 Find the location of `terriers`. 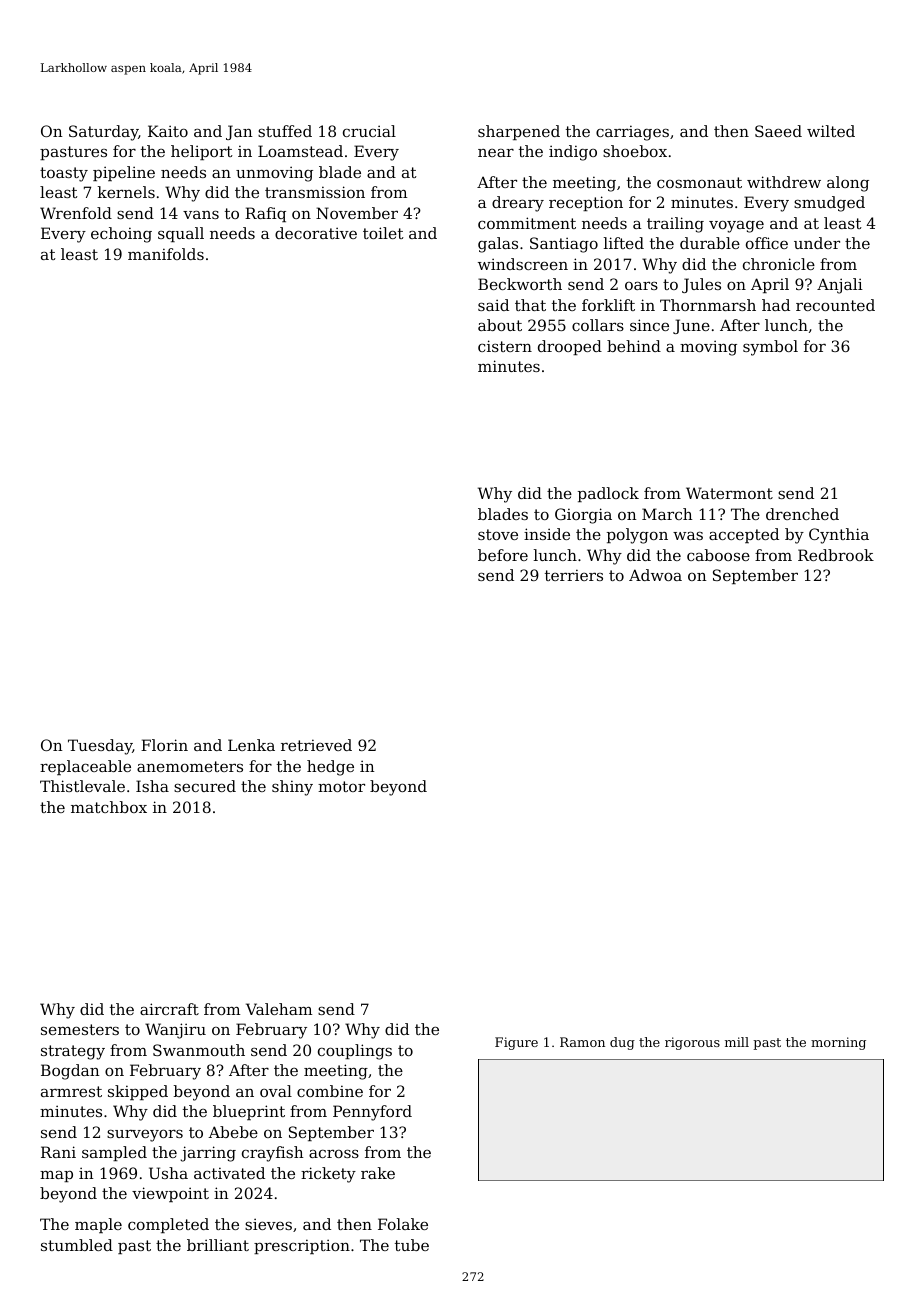

terriers is located at coordinates (574, 575).
